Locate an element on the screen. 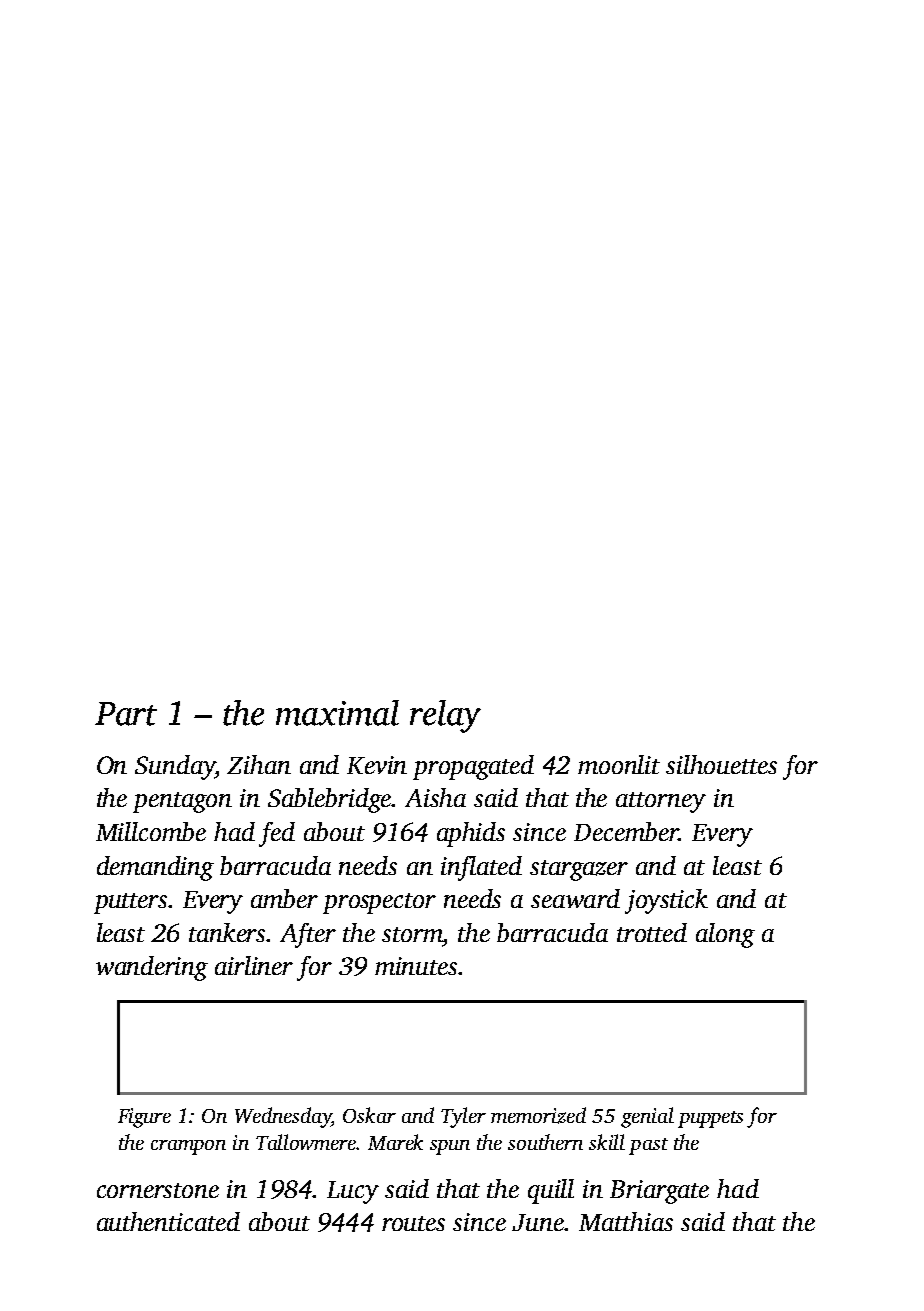  airliner is located at coordinates (254, 965).
